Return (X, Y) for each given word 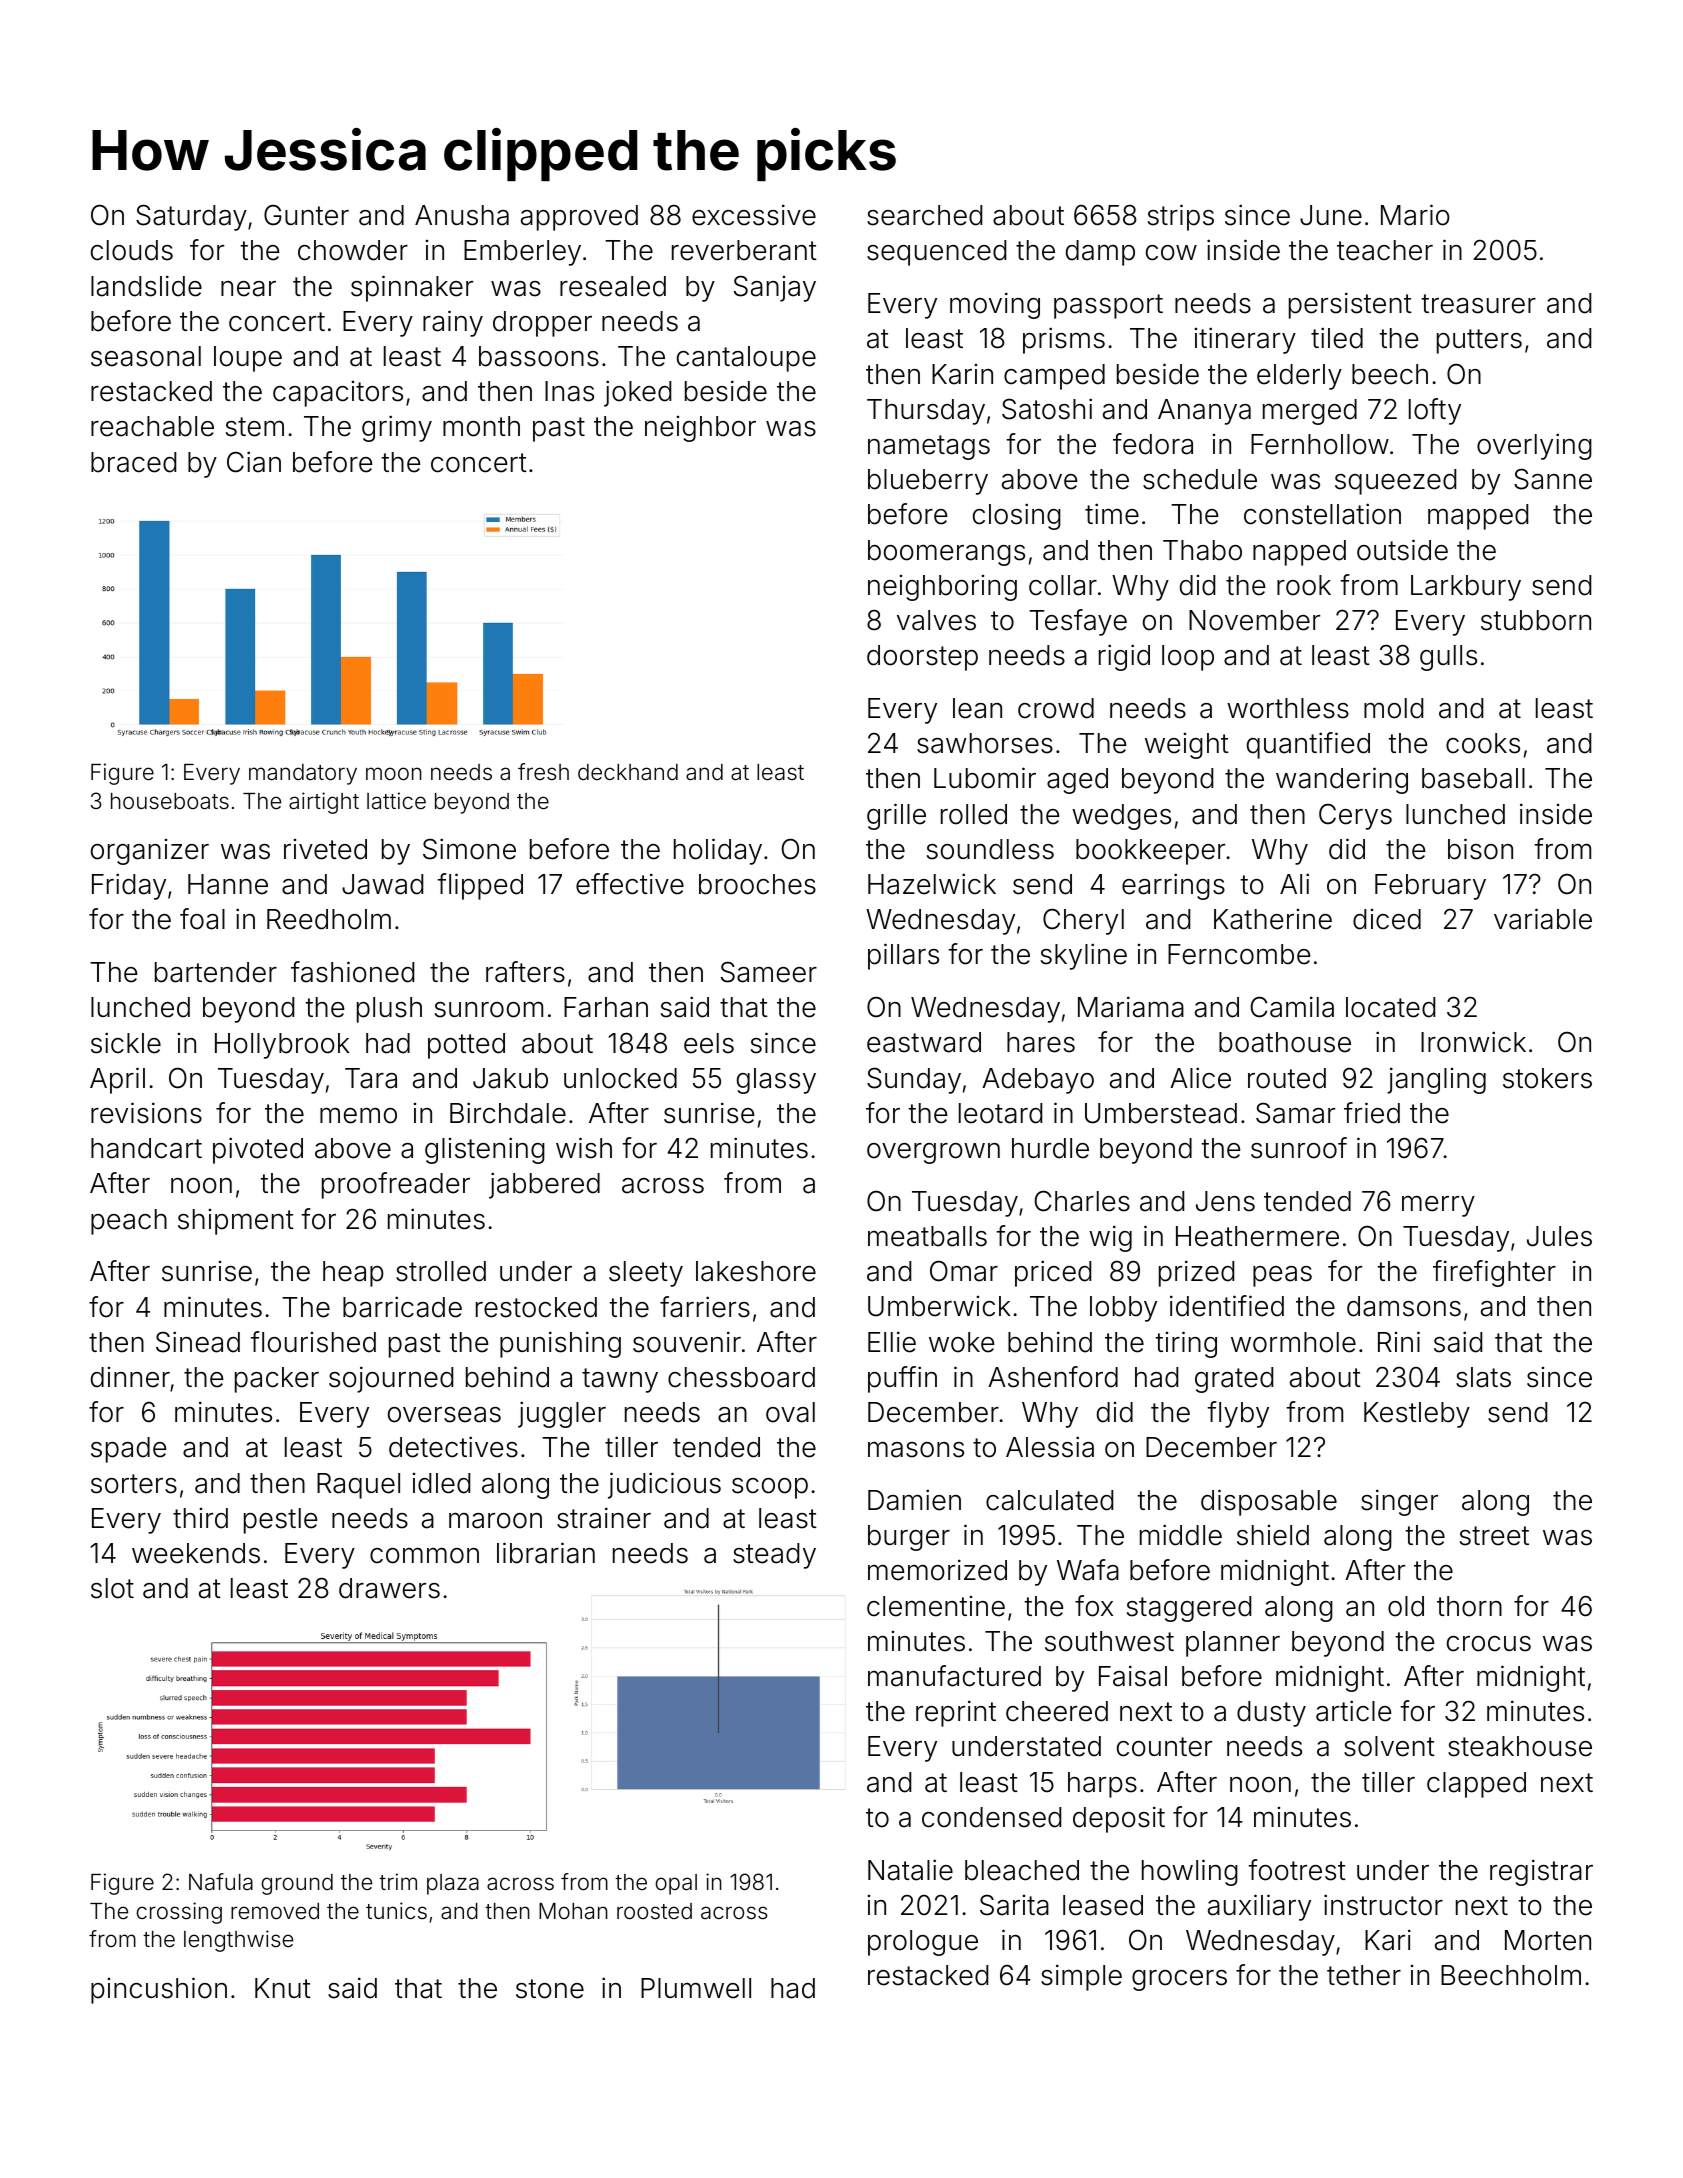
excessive (754, 215)
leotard (1000, 1113)
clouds (132, 250)
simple (1081, 1977)
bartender (216, 972)
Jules (1559, 1236)
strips (1181, 217)
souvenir (687, 1342)
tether (1364, 1975)
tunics (396, 1911)
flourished (313, 1342)
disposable (1269, 1502)
